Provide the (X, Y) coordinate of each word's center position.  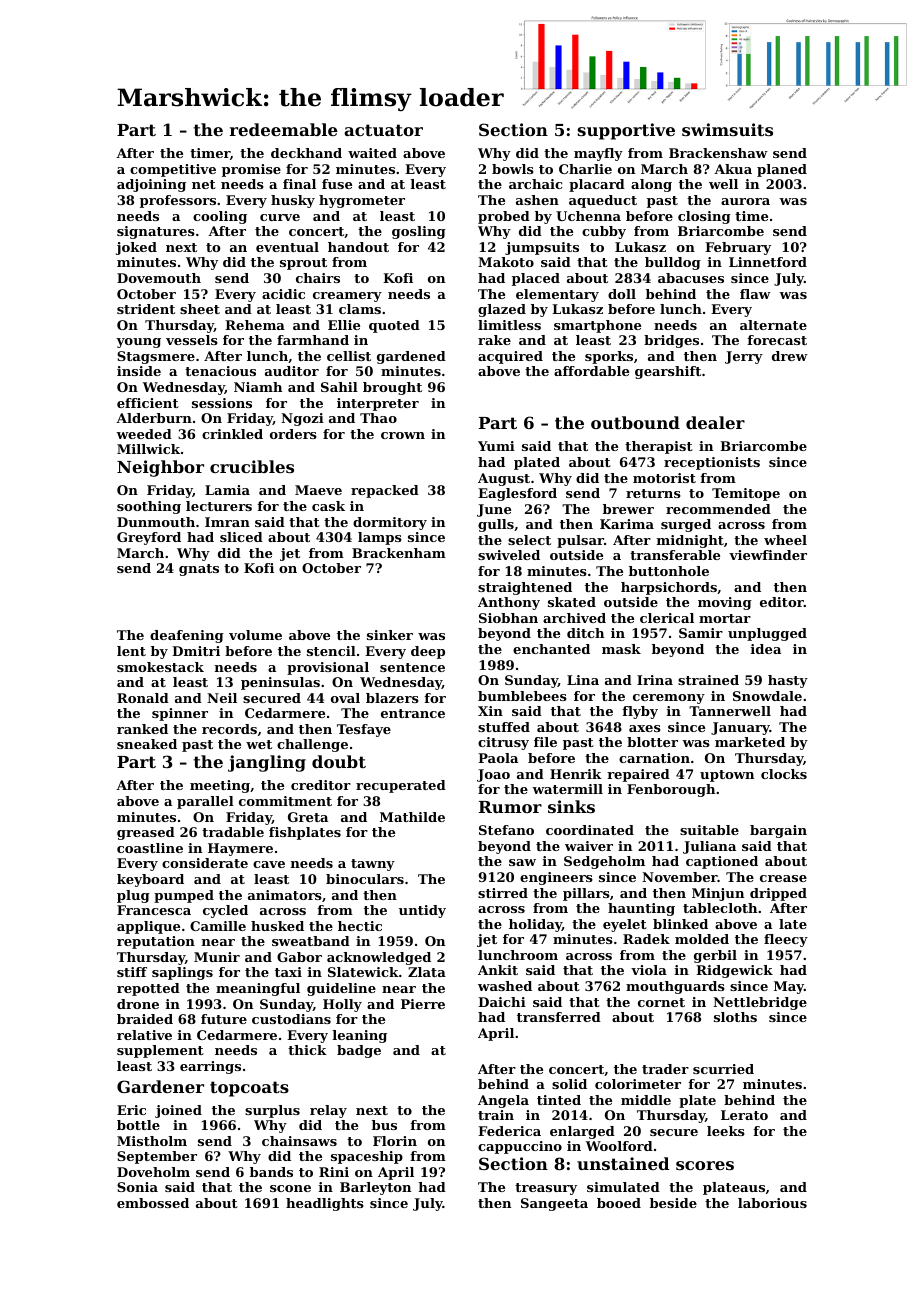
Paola (498, 758)
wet (259, 744)
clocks (784, 774)
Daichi (502, 1002)
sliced (241, 537)
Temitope (746, 494)
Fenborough (671, 790)
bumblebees (522, 696)
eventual (287, 247)
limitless (509, 325)
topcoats (249, 1089)
